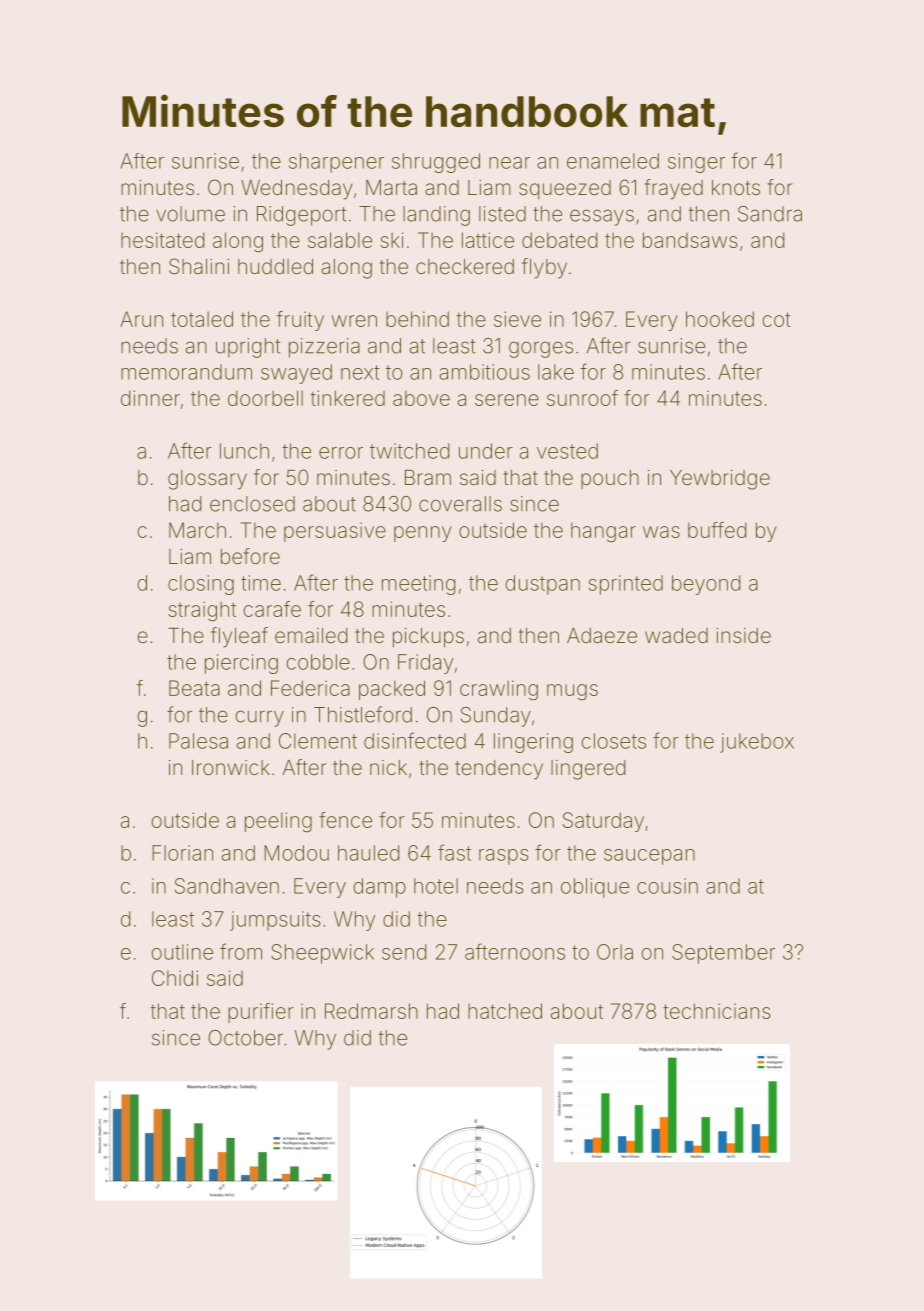 This screenshot has height=1311, width=924. What do you see at coordinates (717, 530) in the screenshot?
I see `buffed` at bounding box center [717, 530].
